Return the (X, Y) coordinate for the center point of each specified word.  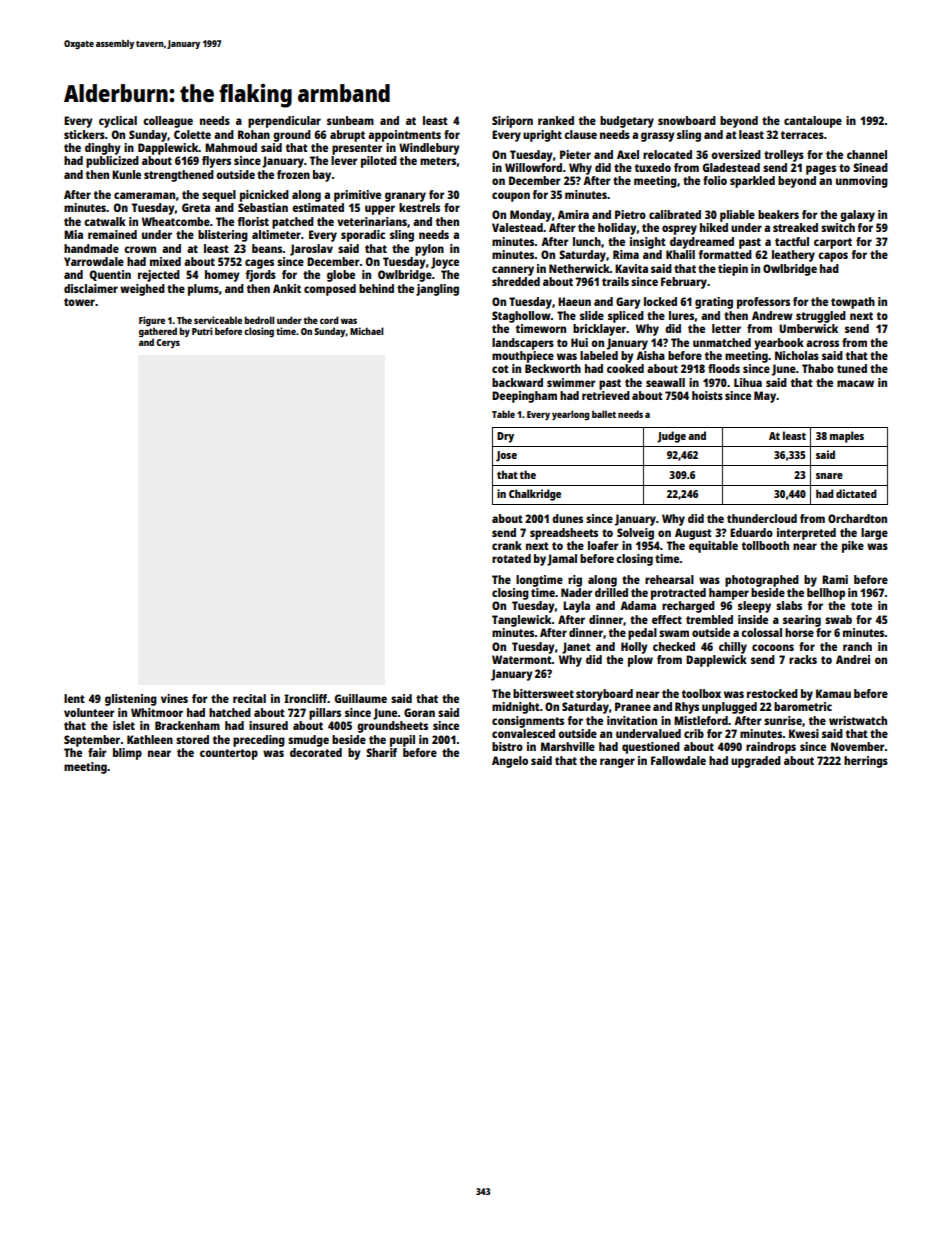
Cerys (168, 343)
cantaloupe (813, 122)
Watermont (522, 659)
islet (124, 725)
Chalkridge (535, 495)
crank (507, 545)
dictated (856, 493)
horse (799, 632)
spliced (626, 317)
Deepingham (524, 397)
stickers (84, 134)
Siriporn (512, 122)
